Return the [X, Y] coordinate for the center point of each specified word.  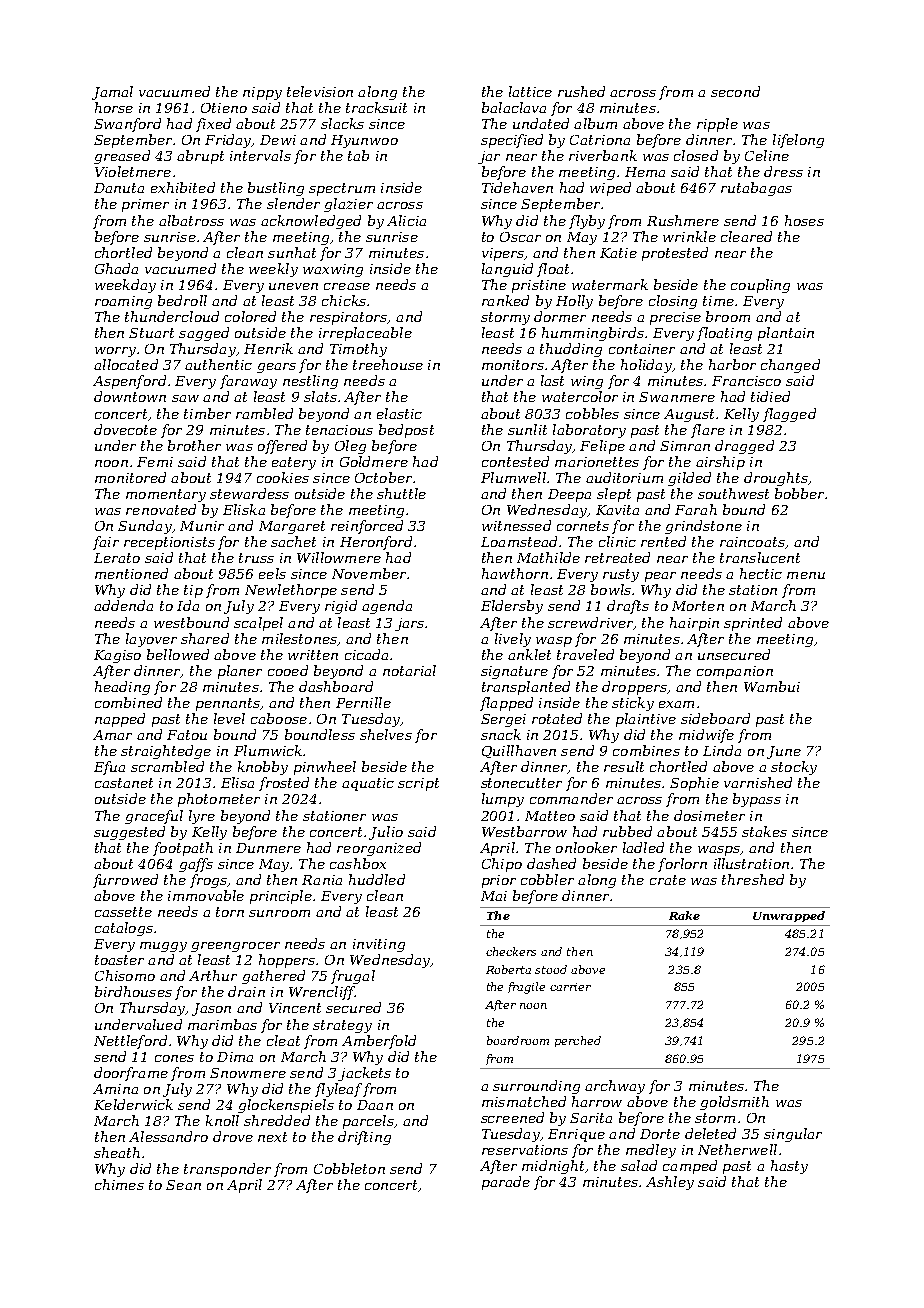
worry [115, 352]
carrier [570, 987]
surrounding [536, 1087]
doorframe [131, 1074]
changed [790, 366]
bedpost [406, 431]
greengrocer [235, 947]
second [735, 91]
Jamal [112, 93]
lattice [530, 91]
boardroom [518, 1040]
